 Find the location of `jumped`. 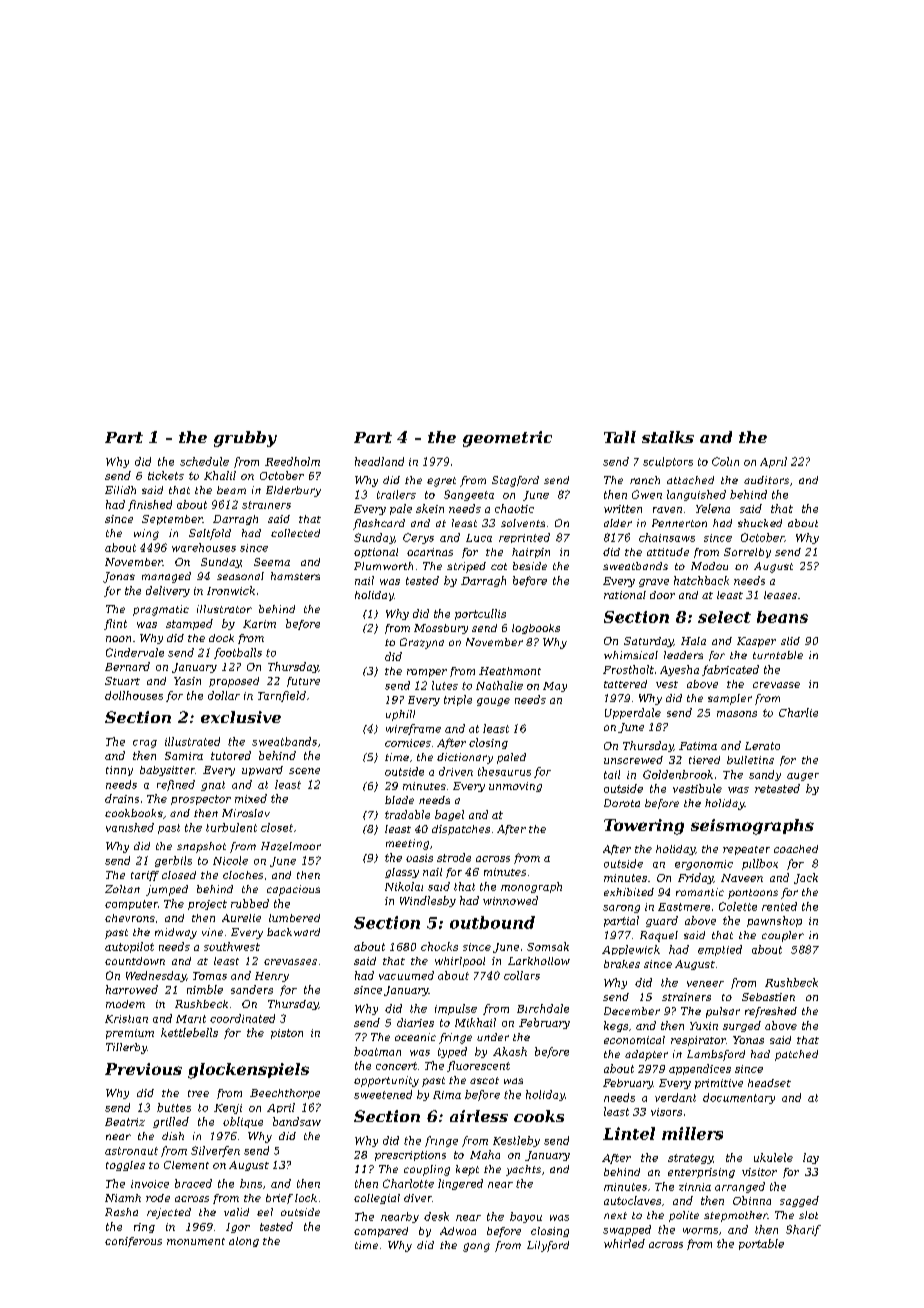

jumped is located at coordinates (167, 890).
